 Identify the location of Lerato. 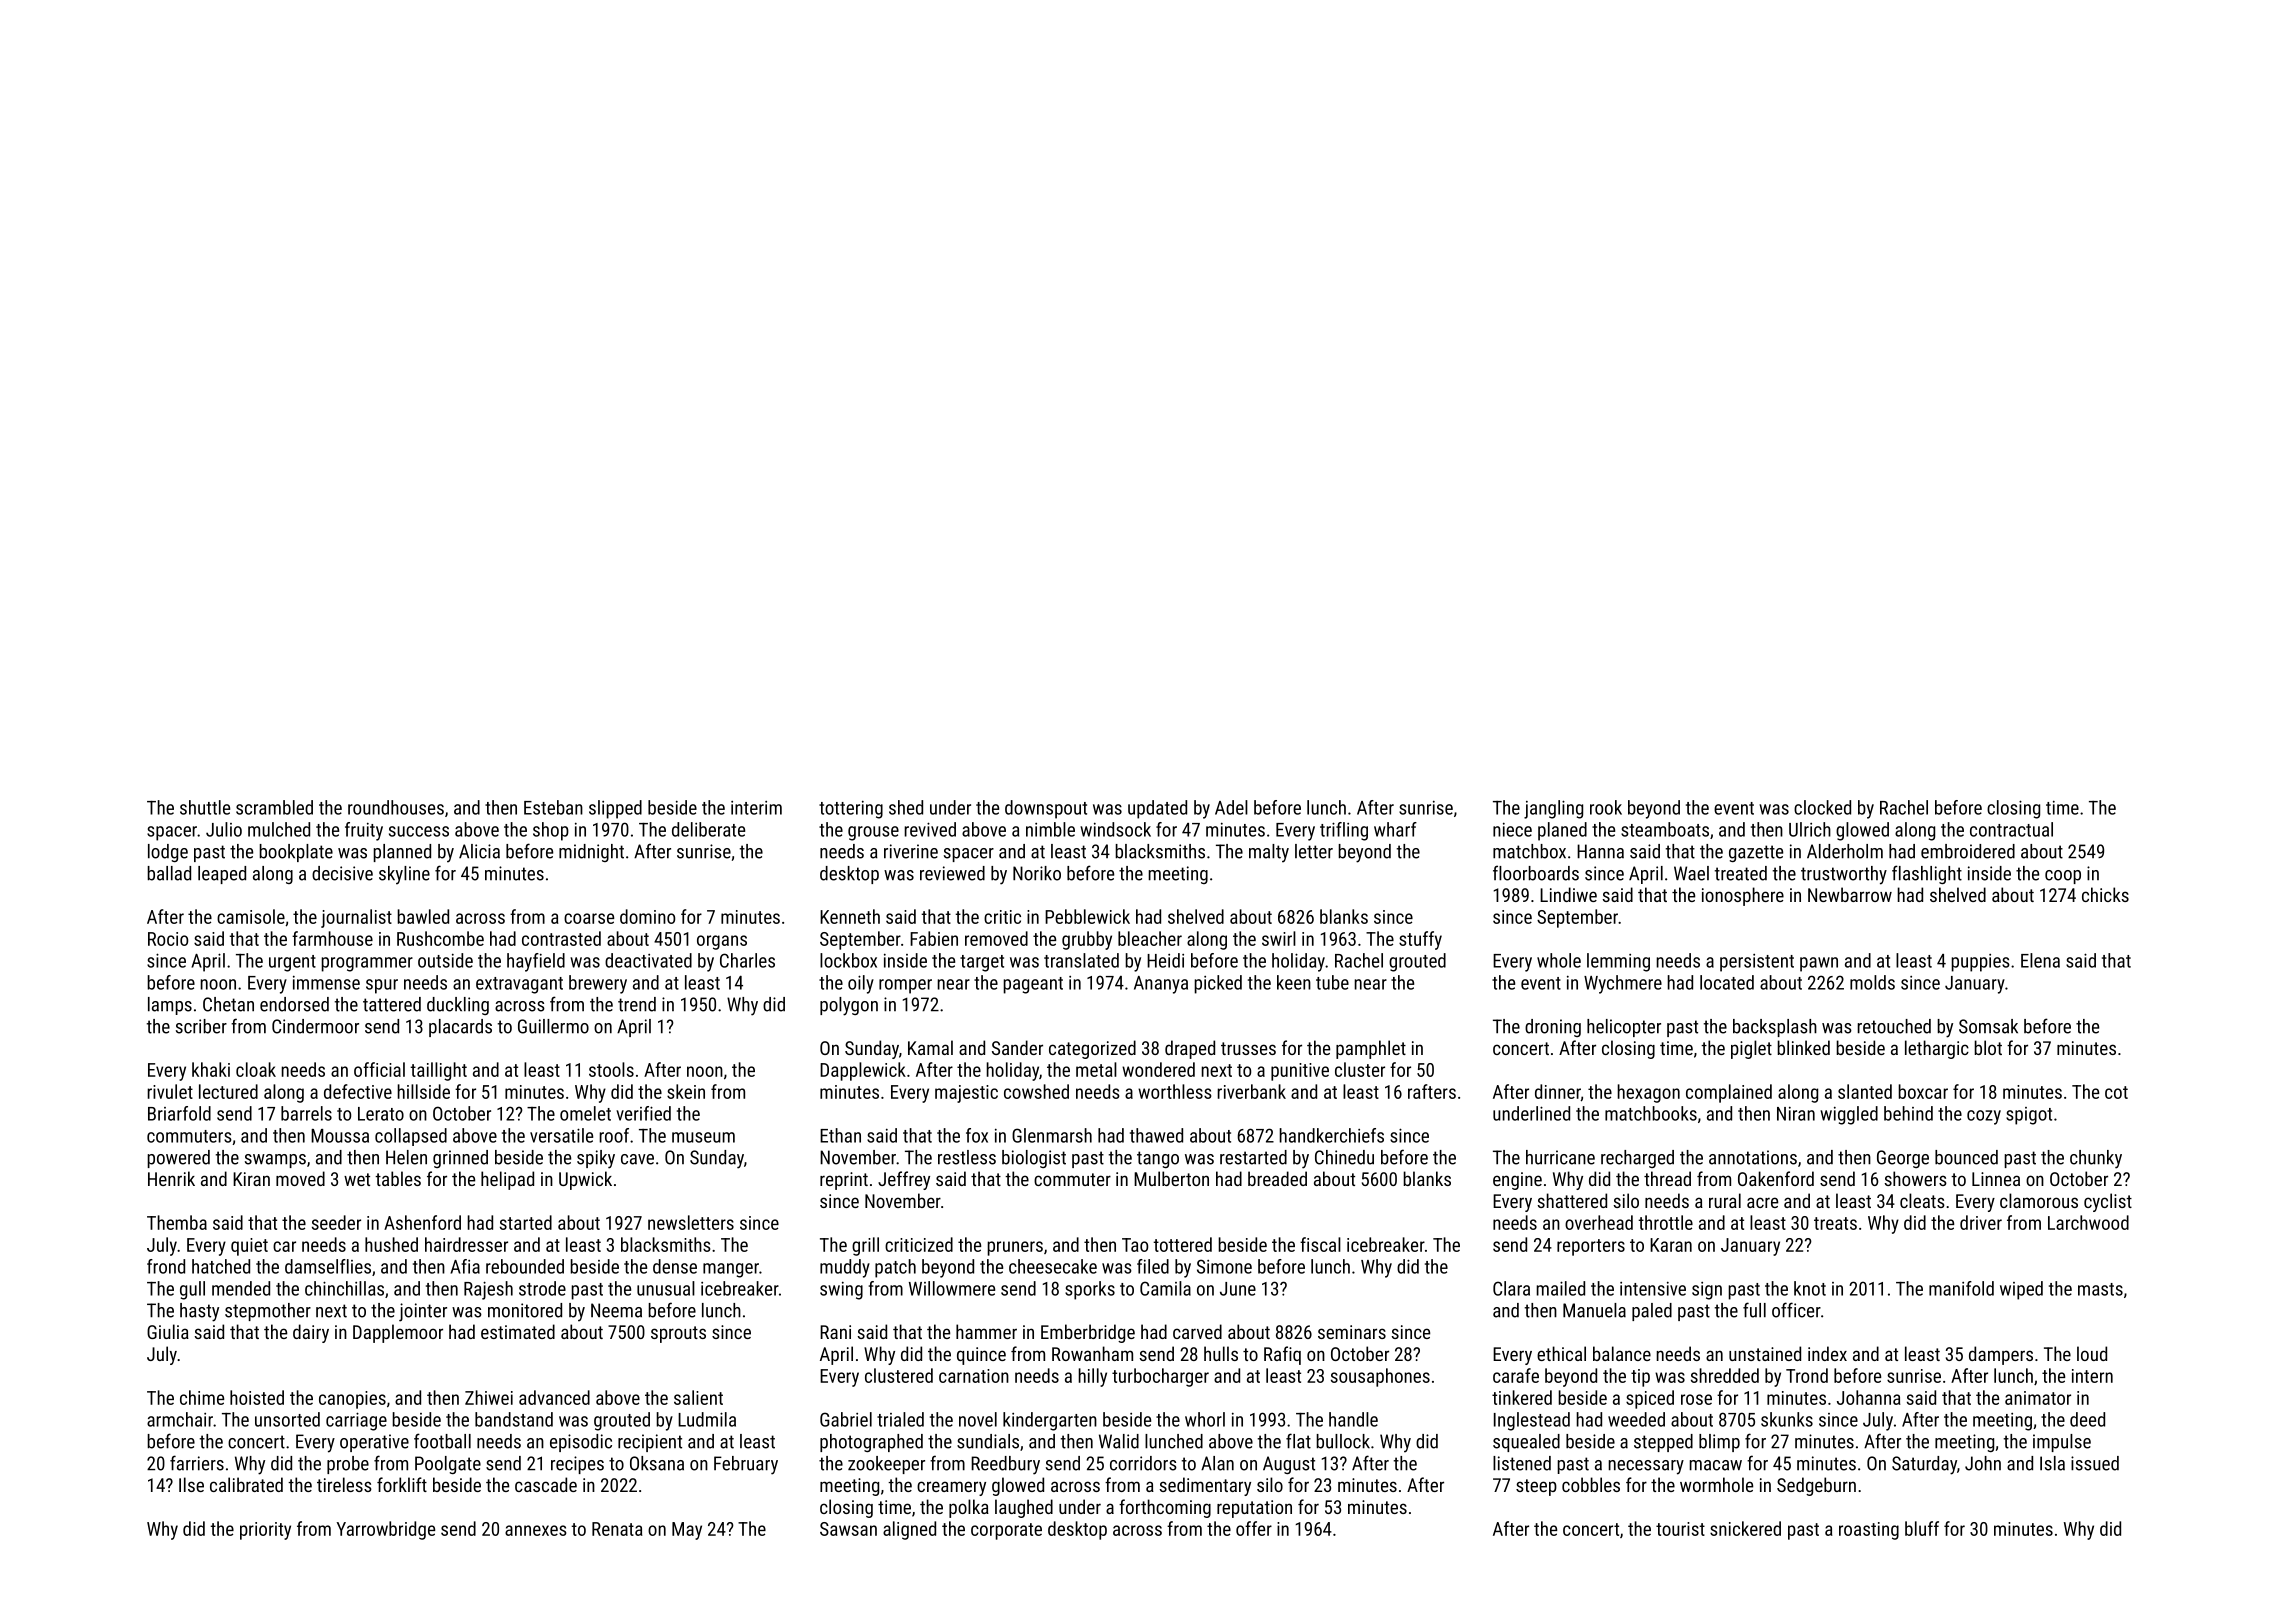
(381, 1114).
